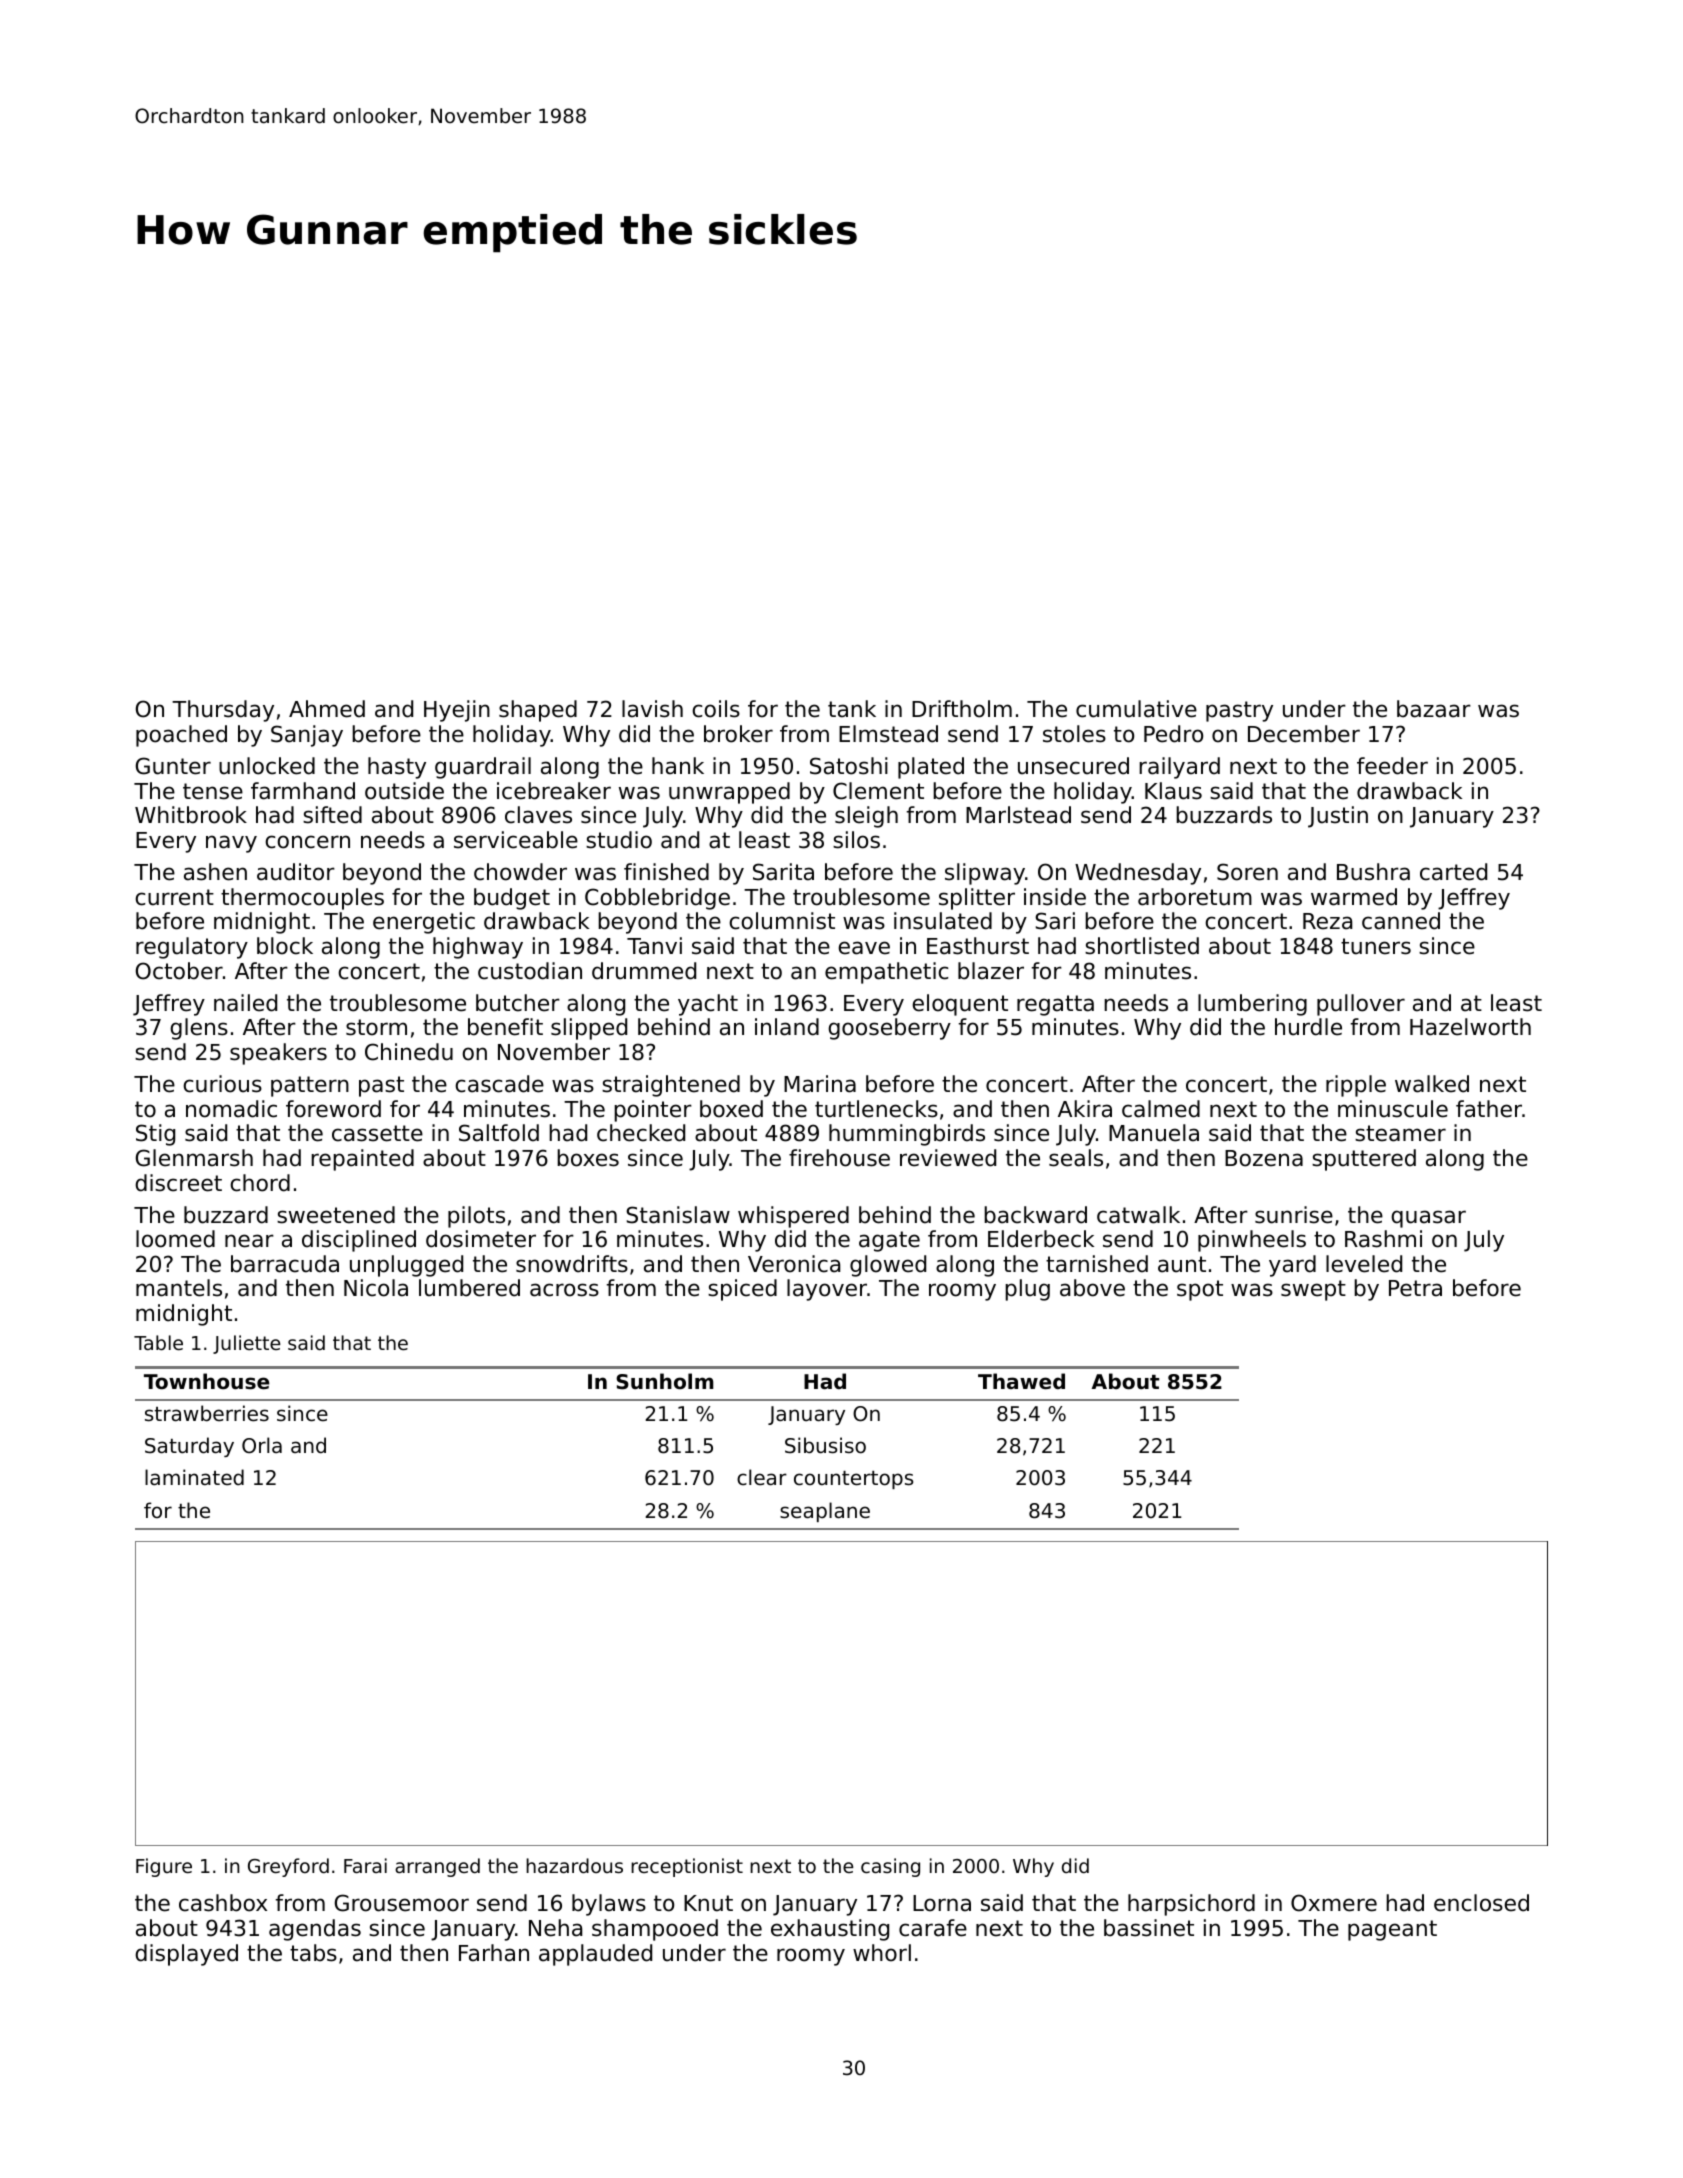  What do you see at coordinates (1481, 1903) in the page?
I see `enclosed` at bounding box center [1481, 1903].
